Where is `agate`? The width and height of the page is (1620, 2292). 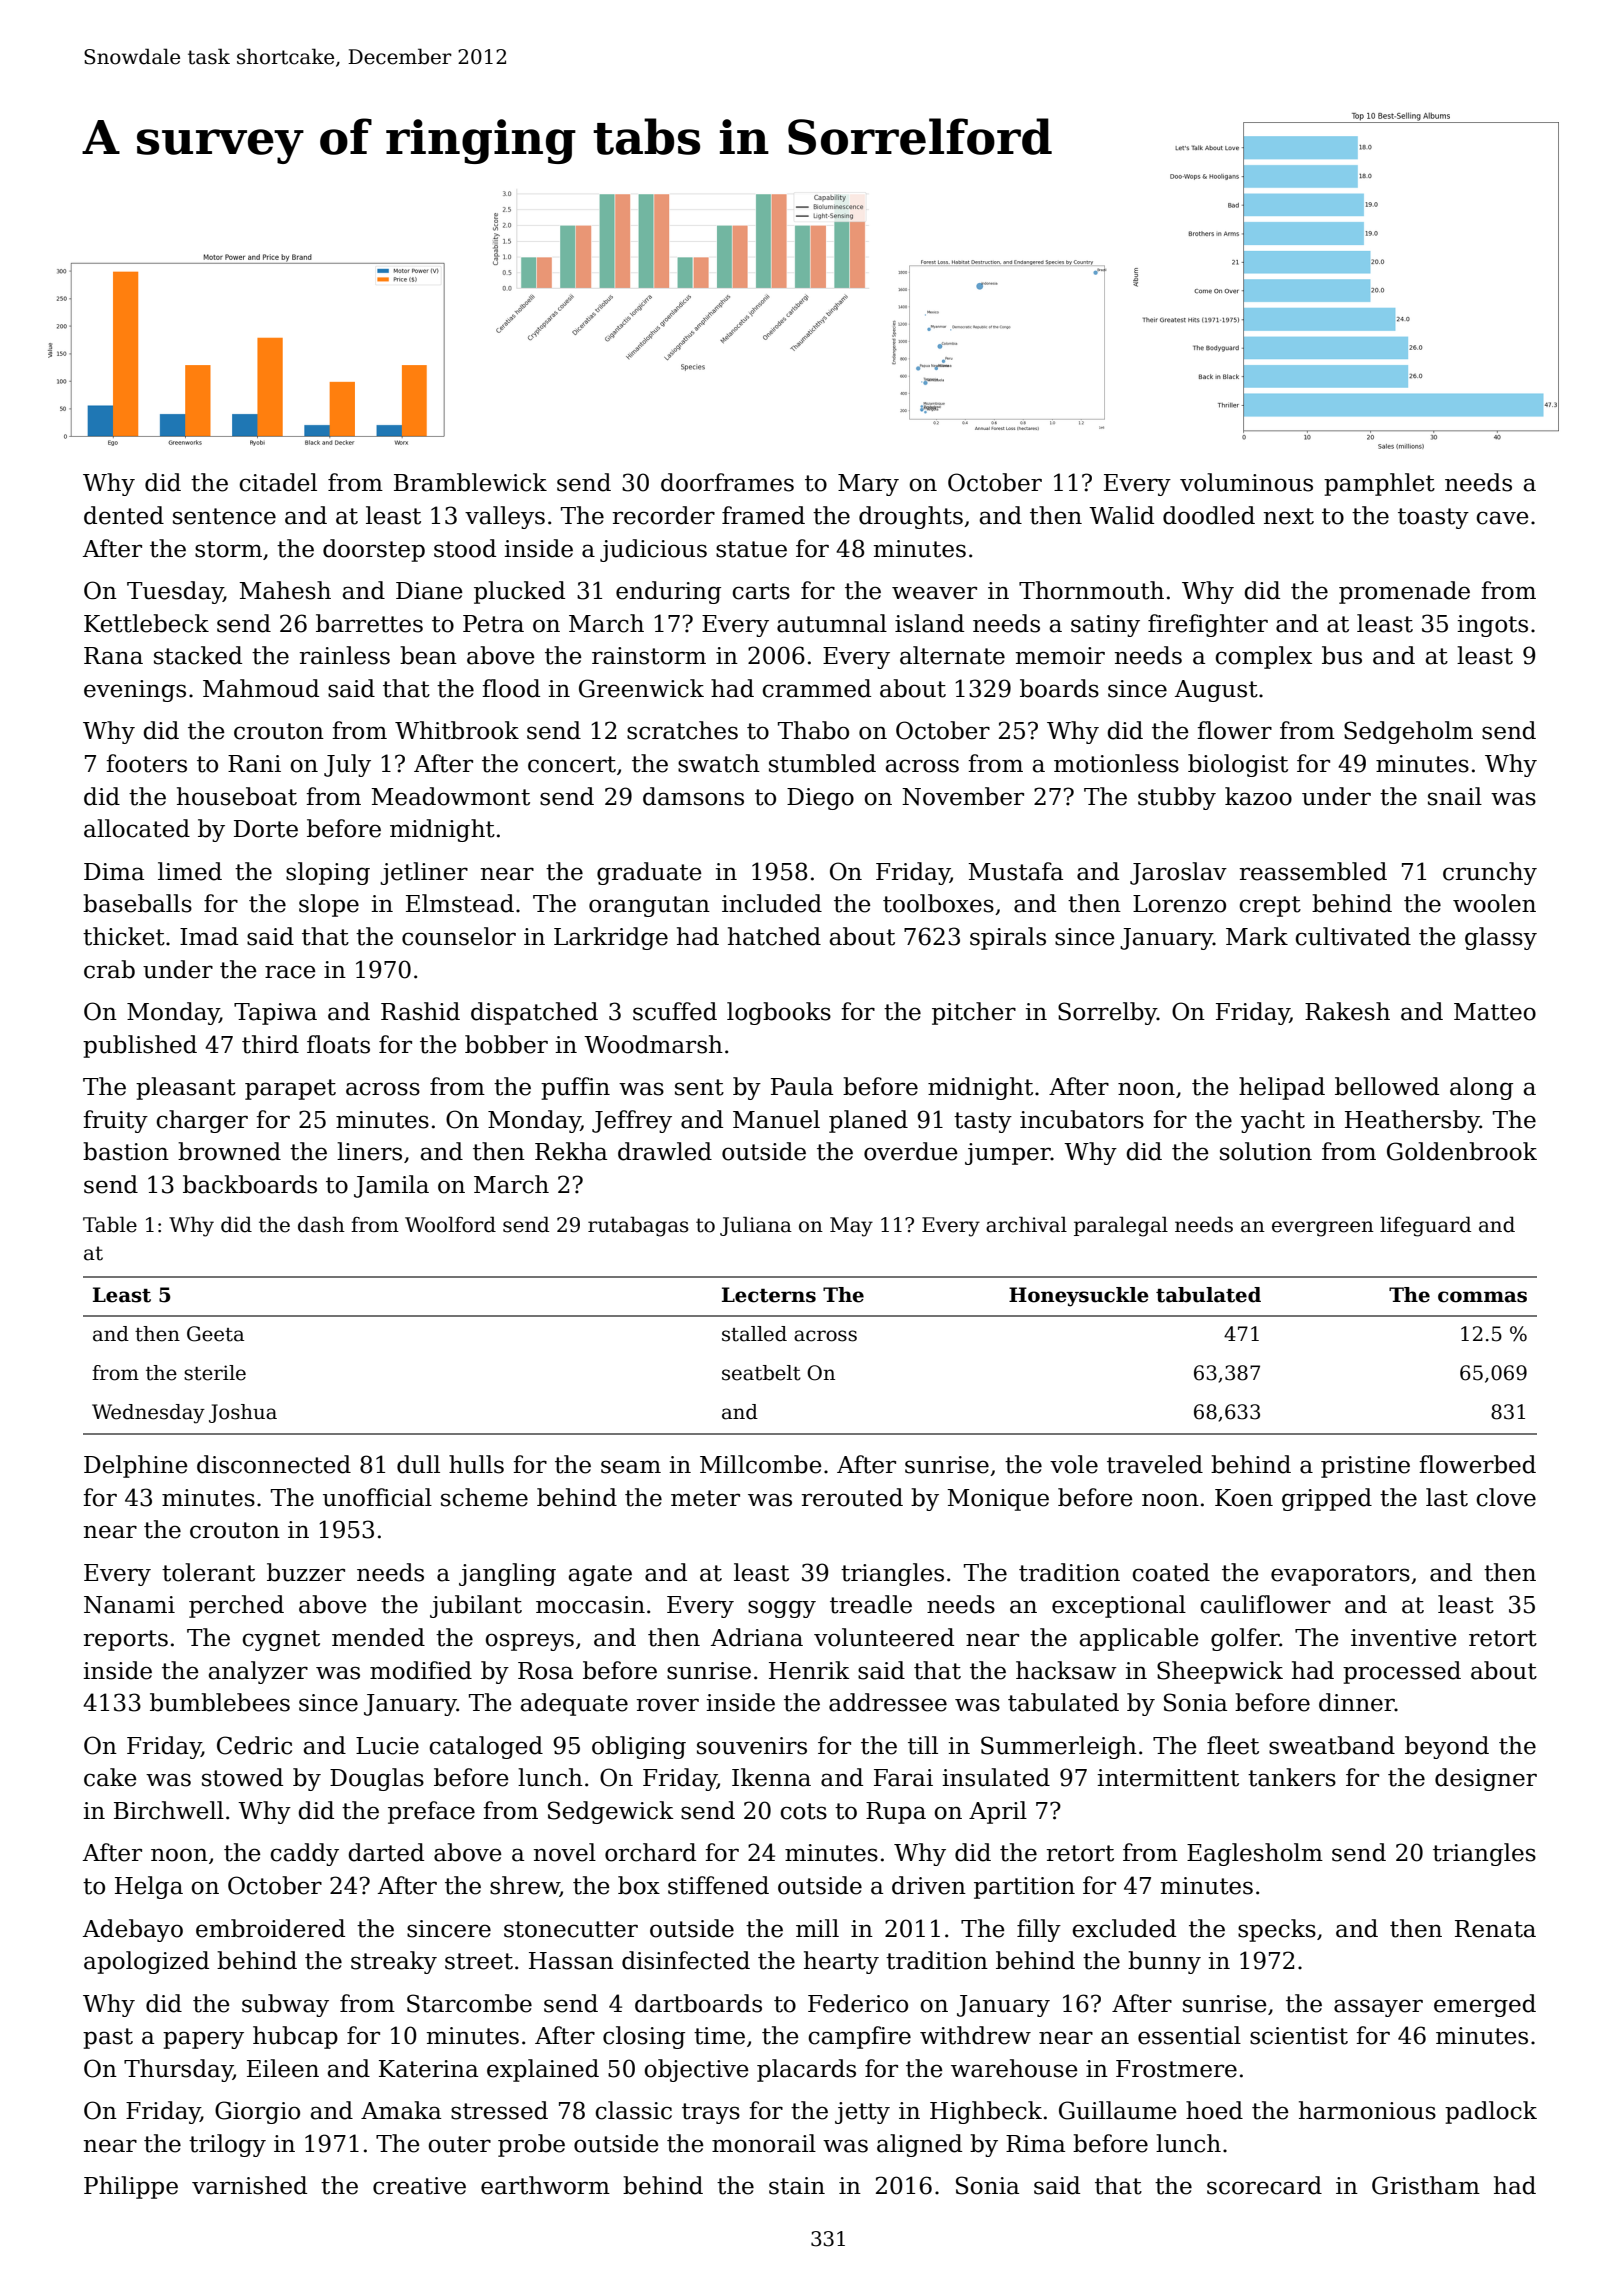
agate is located at coordinates (600, 1575).
